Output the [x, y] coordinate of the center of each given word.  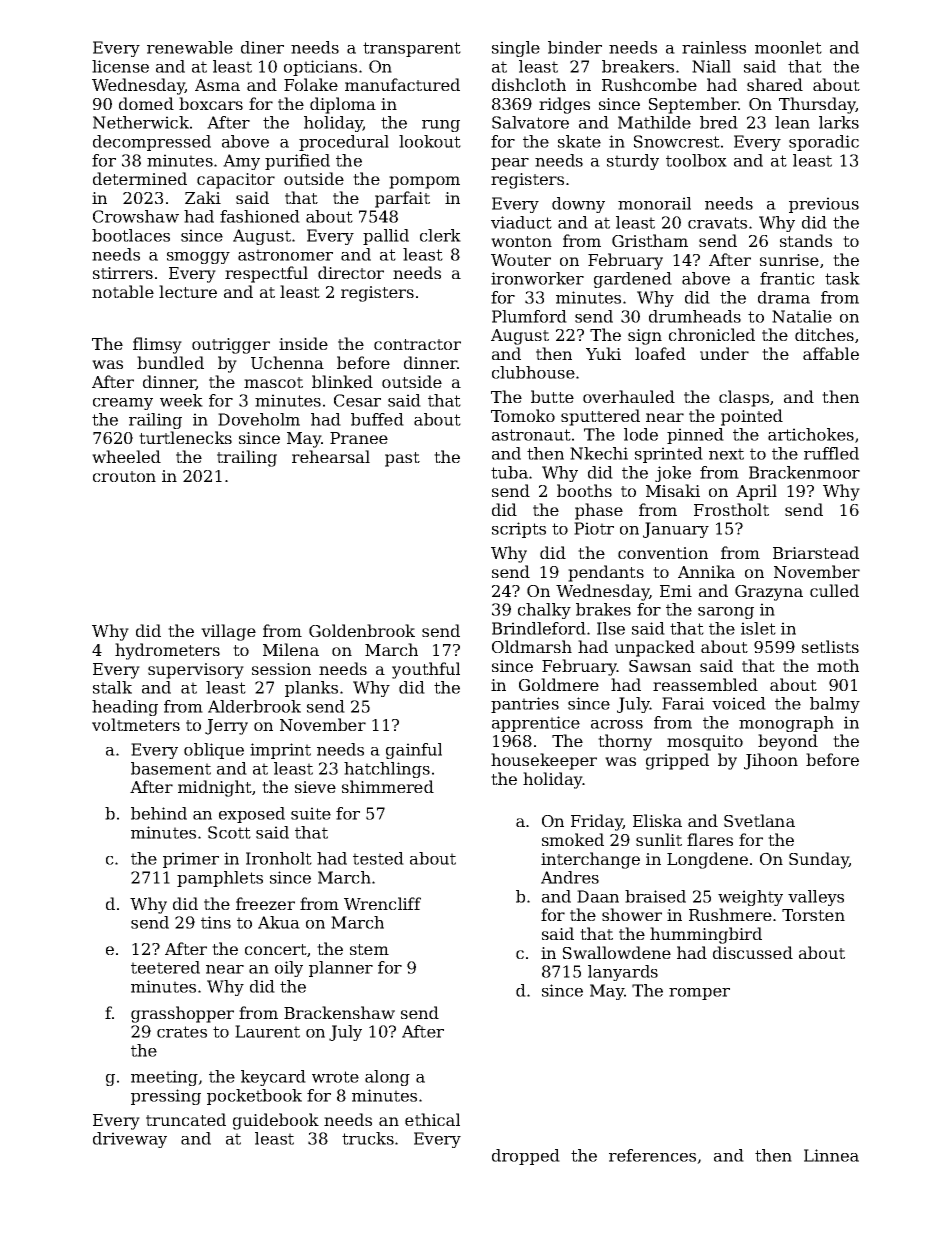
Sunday [819, 860]
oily [289, 969]
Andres [570, 877]
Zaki [203, 197]
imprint [280, 751]
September [693, 105]
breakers [638, 66]
